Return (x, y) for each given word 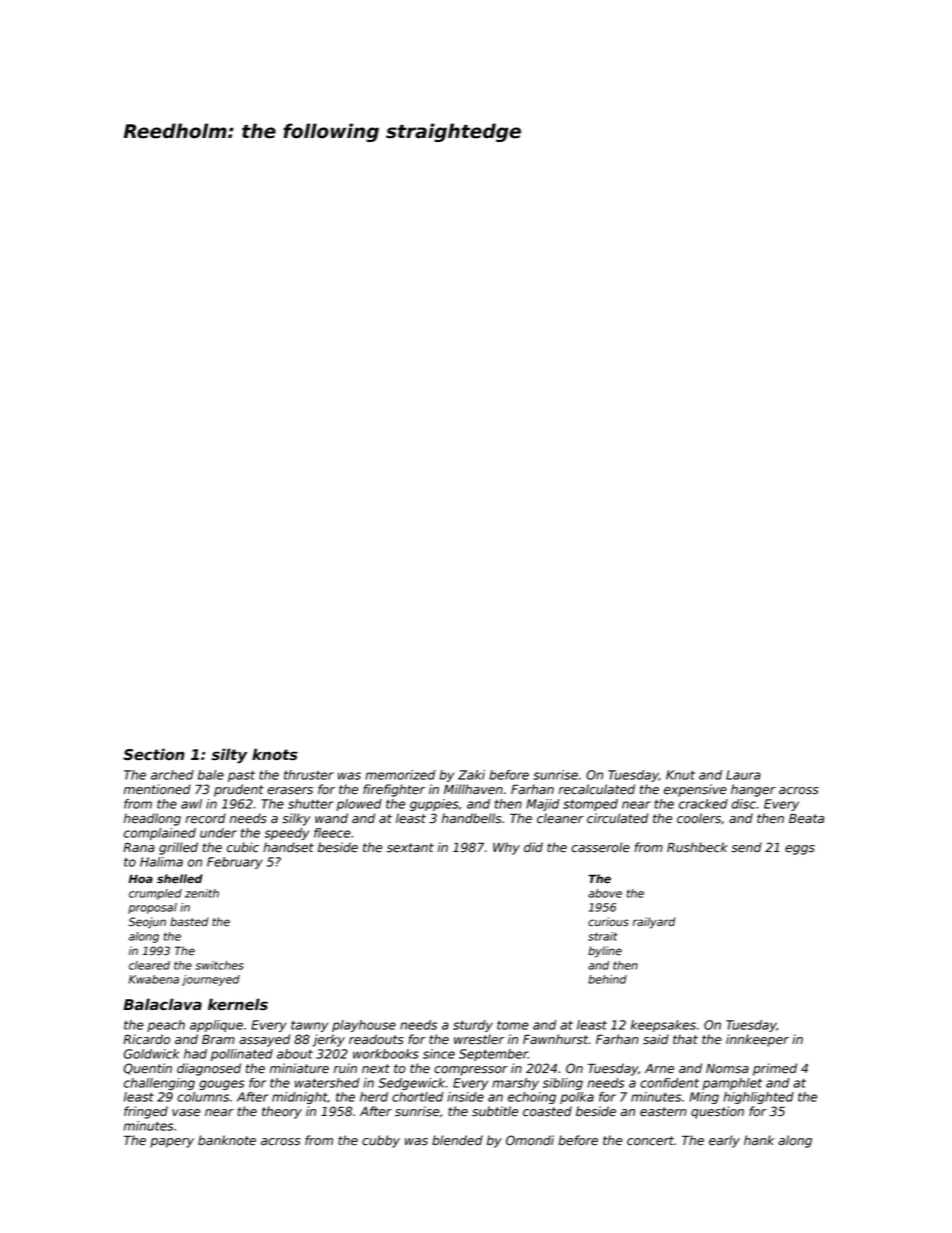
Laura (743, 775)
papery (172, 1143)
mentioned (157, 789)
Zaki (471, 775)
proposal (152, 908)
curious (608, 922)
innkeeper (757, 1040)
